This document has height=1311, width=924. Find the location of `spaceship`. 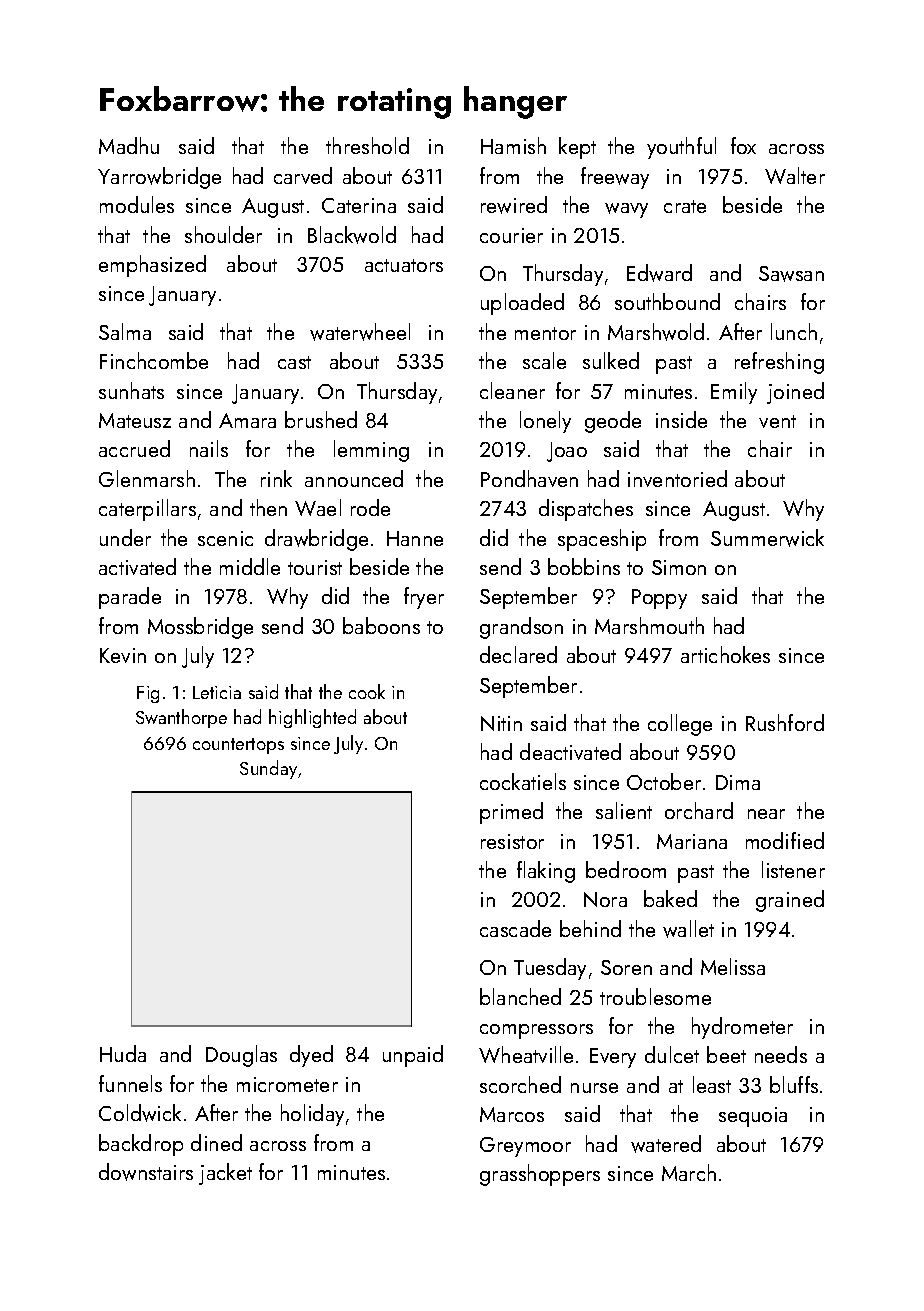

spaceship is located at coordinates (602, 540).
